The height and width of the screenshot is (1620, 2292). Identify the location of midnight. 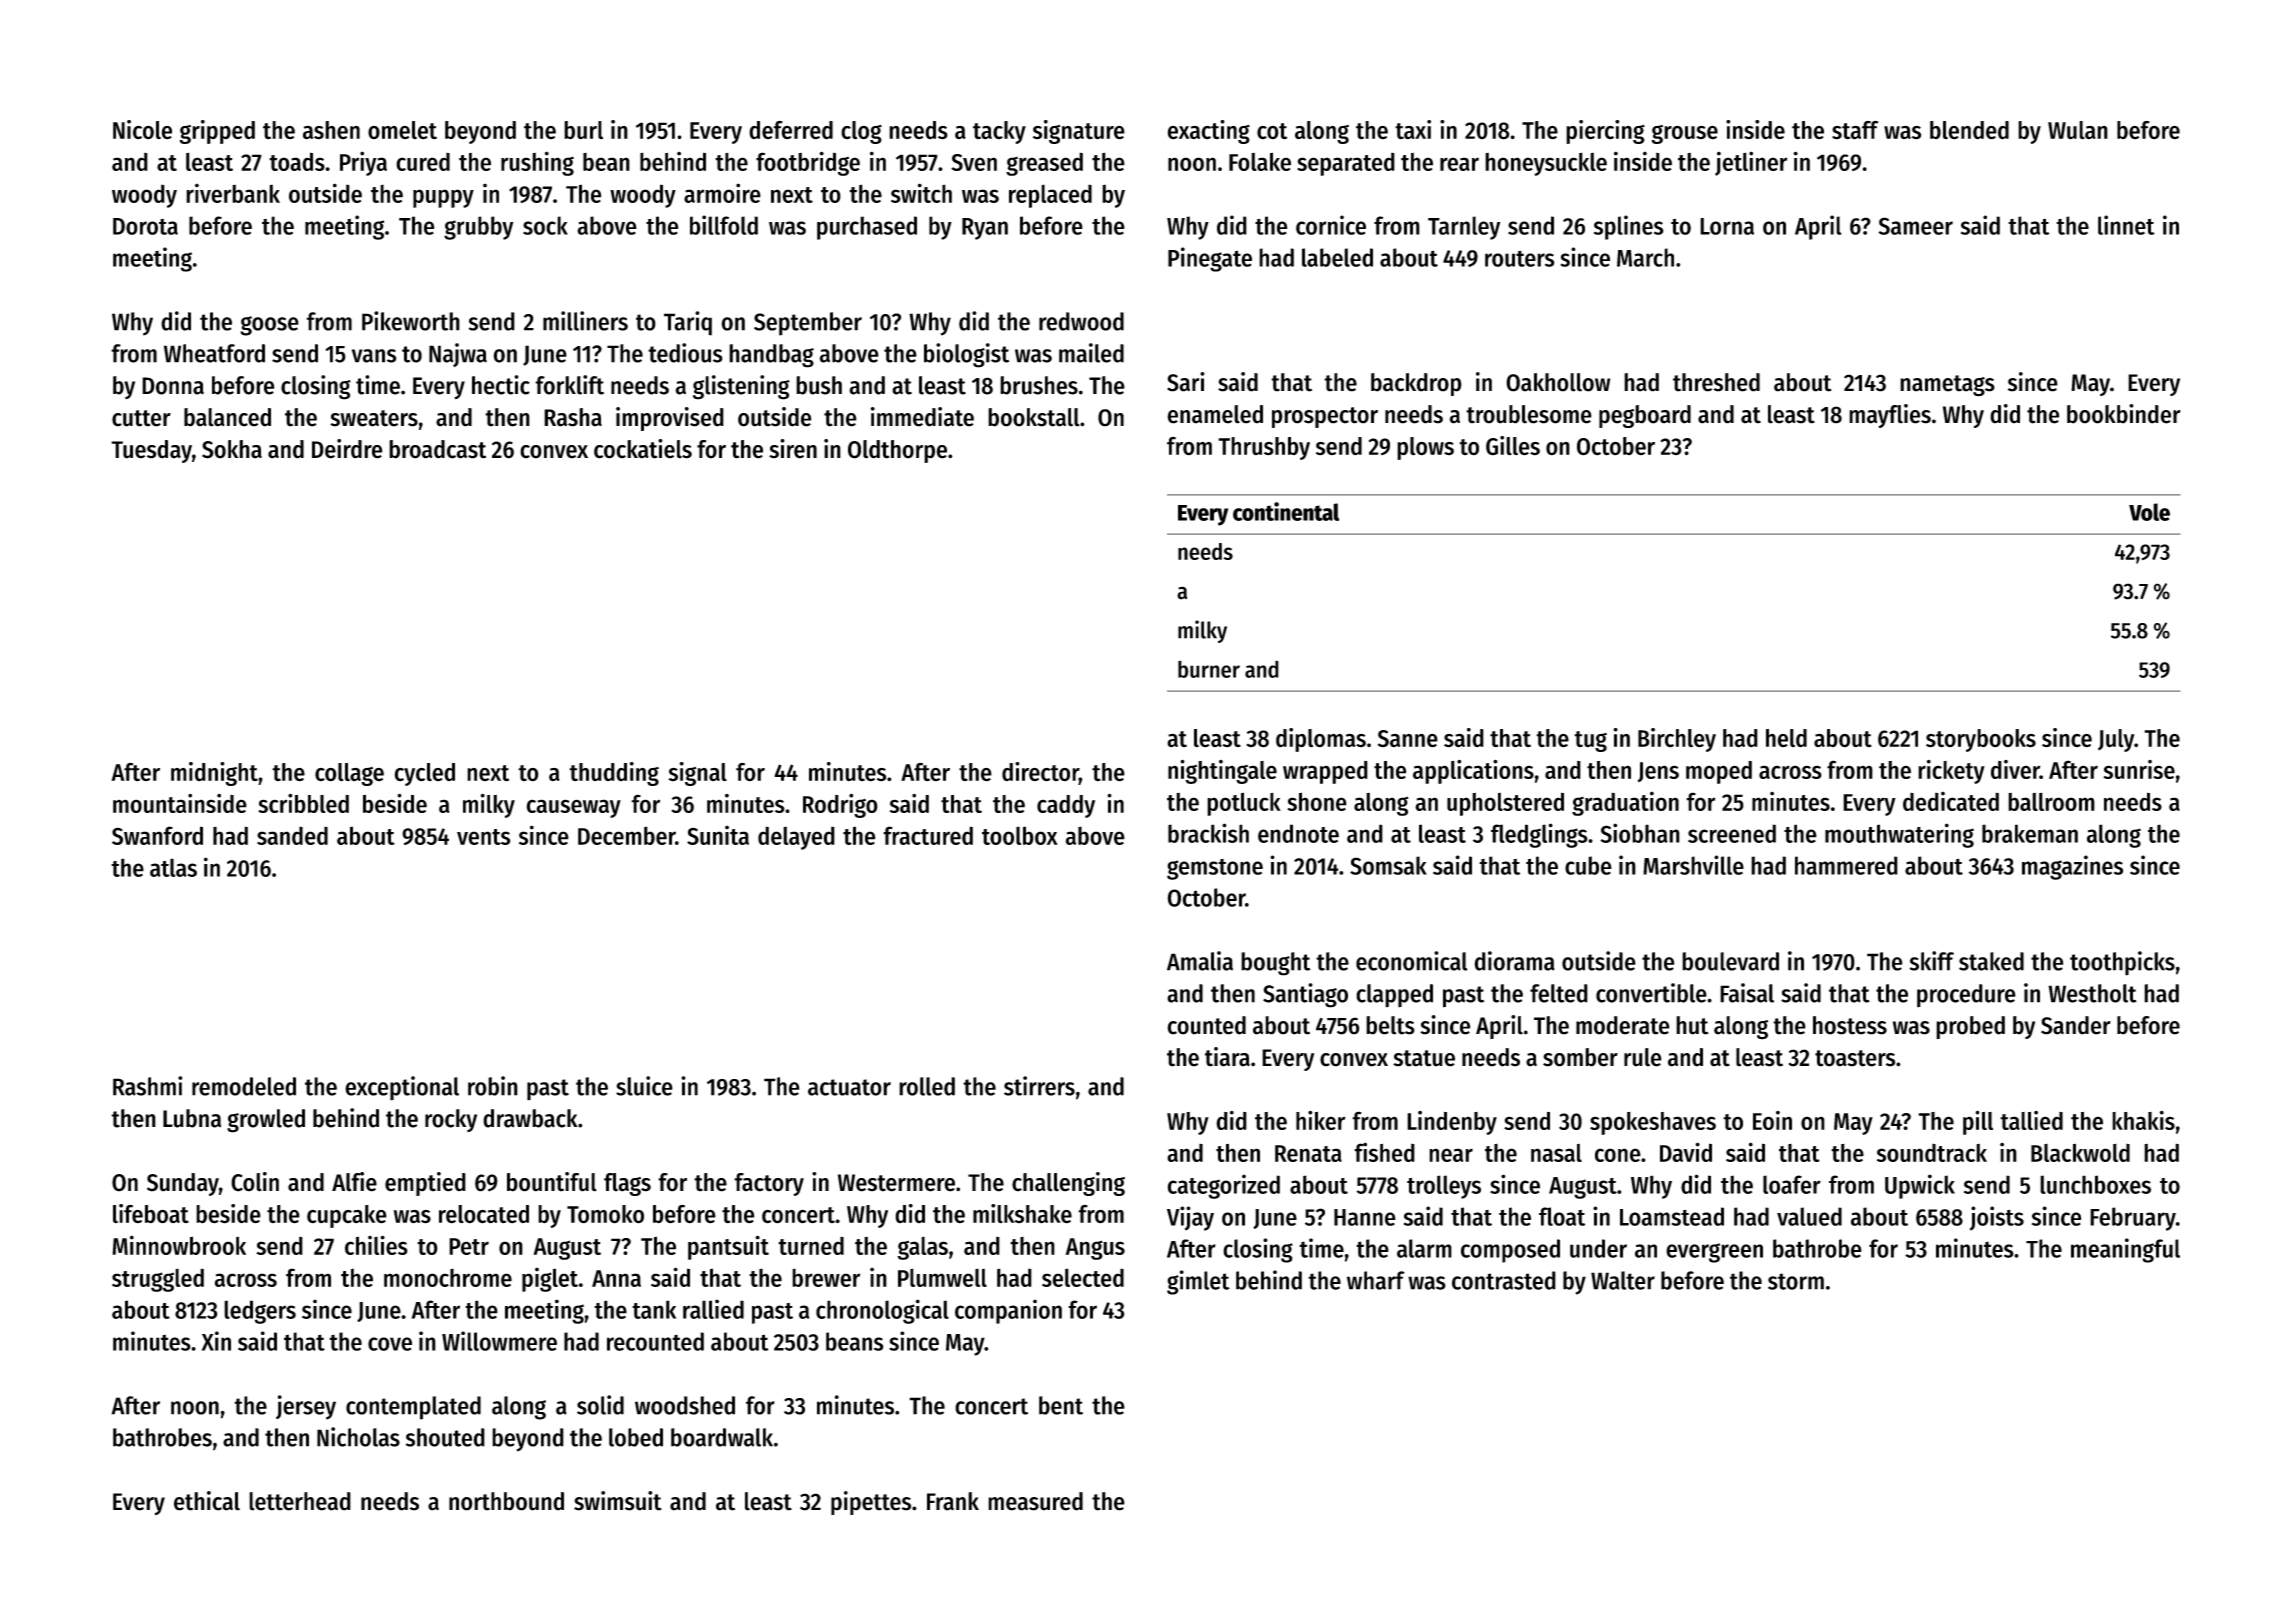
(214, 774).
